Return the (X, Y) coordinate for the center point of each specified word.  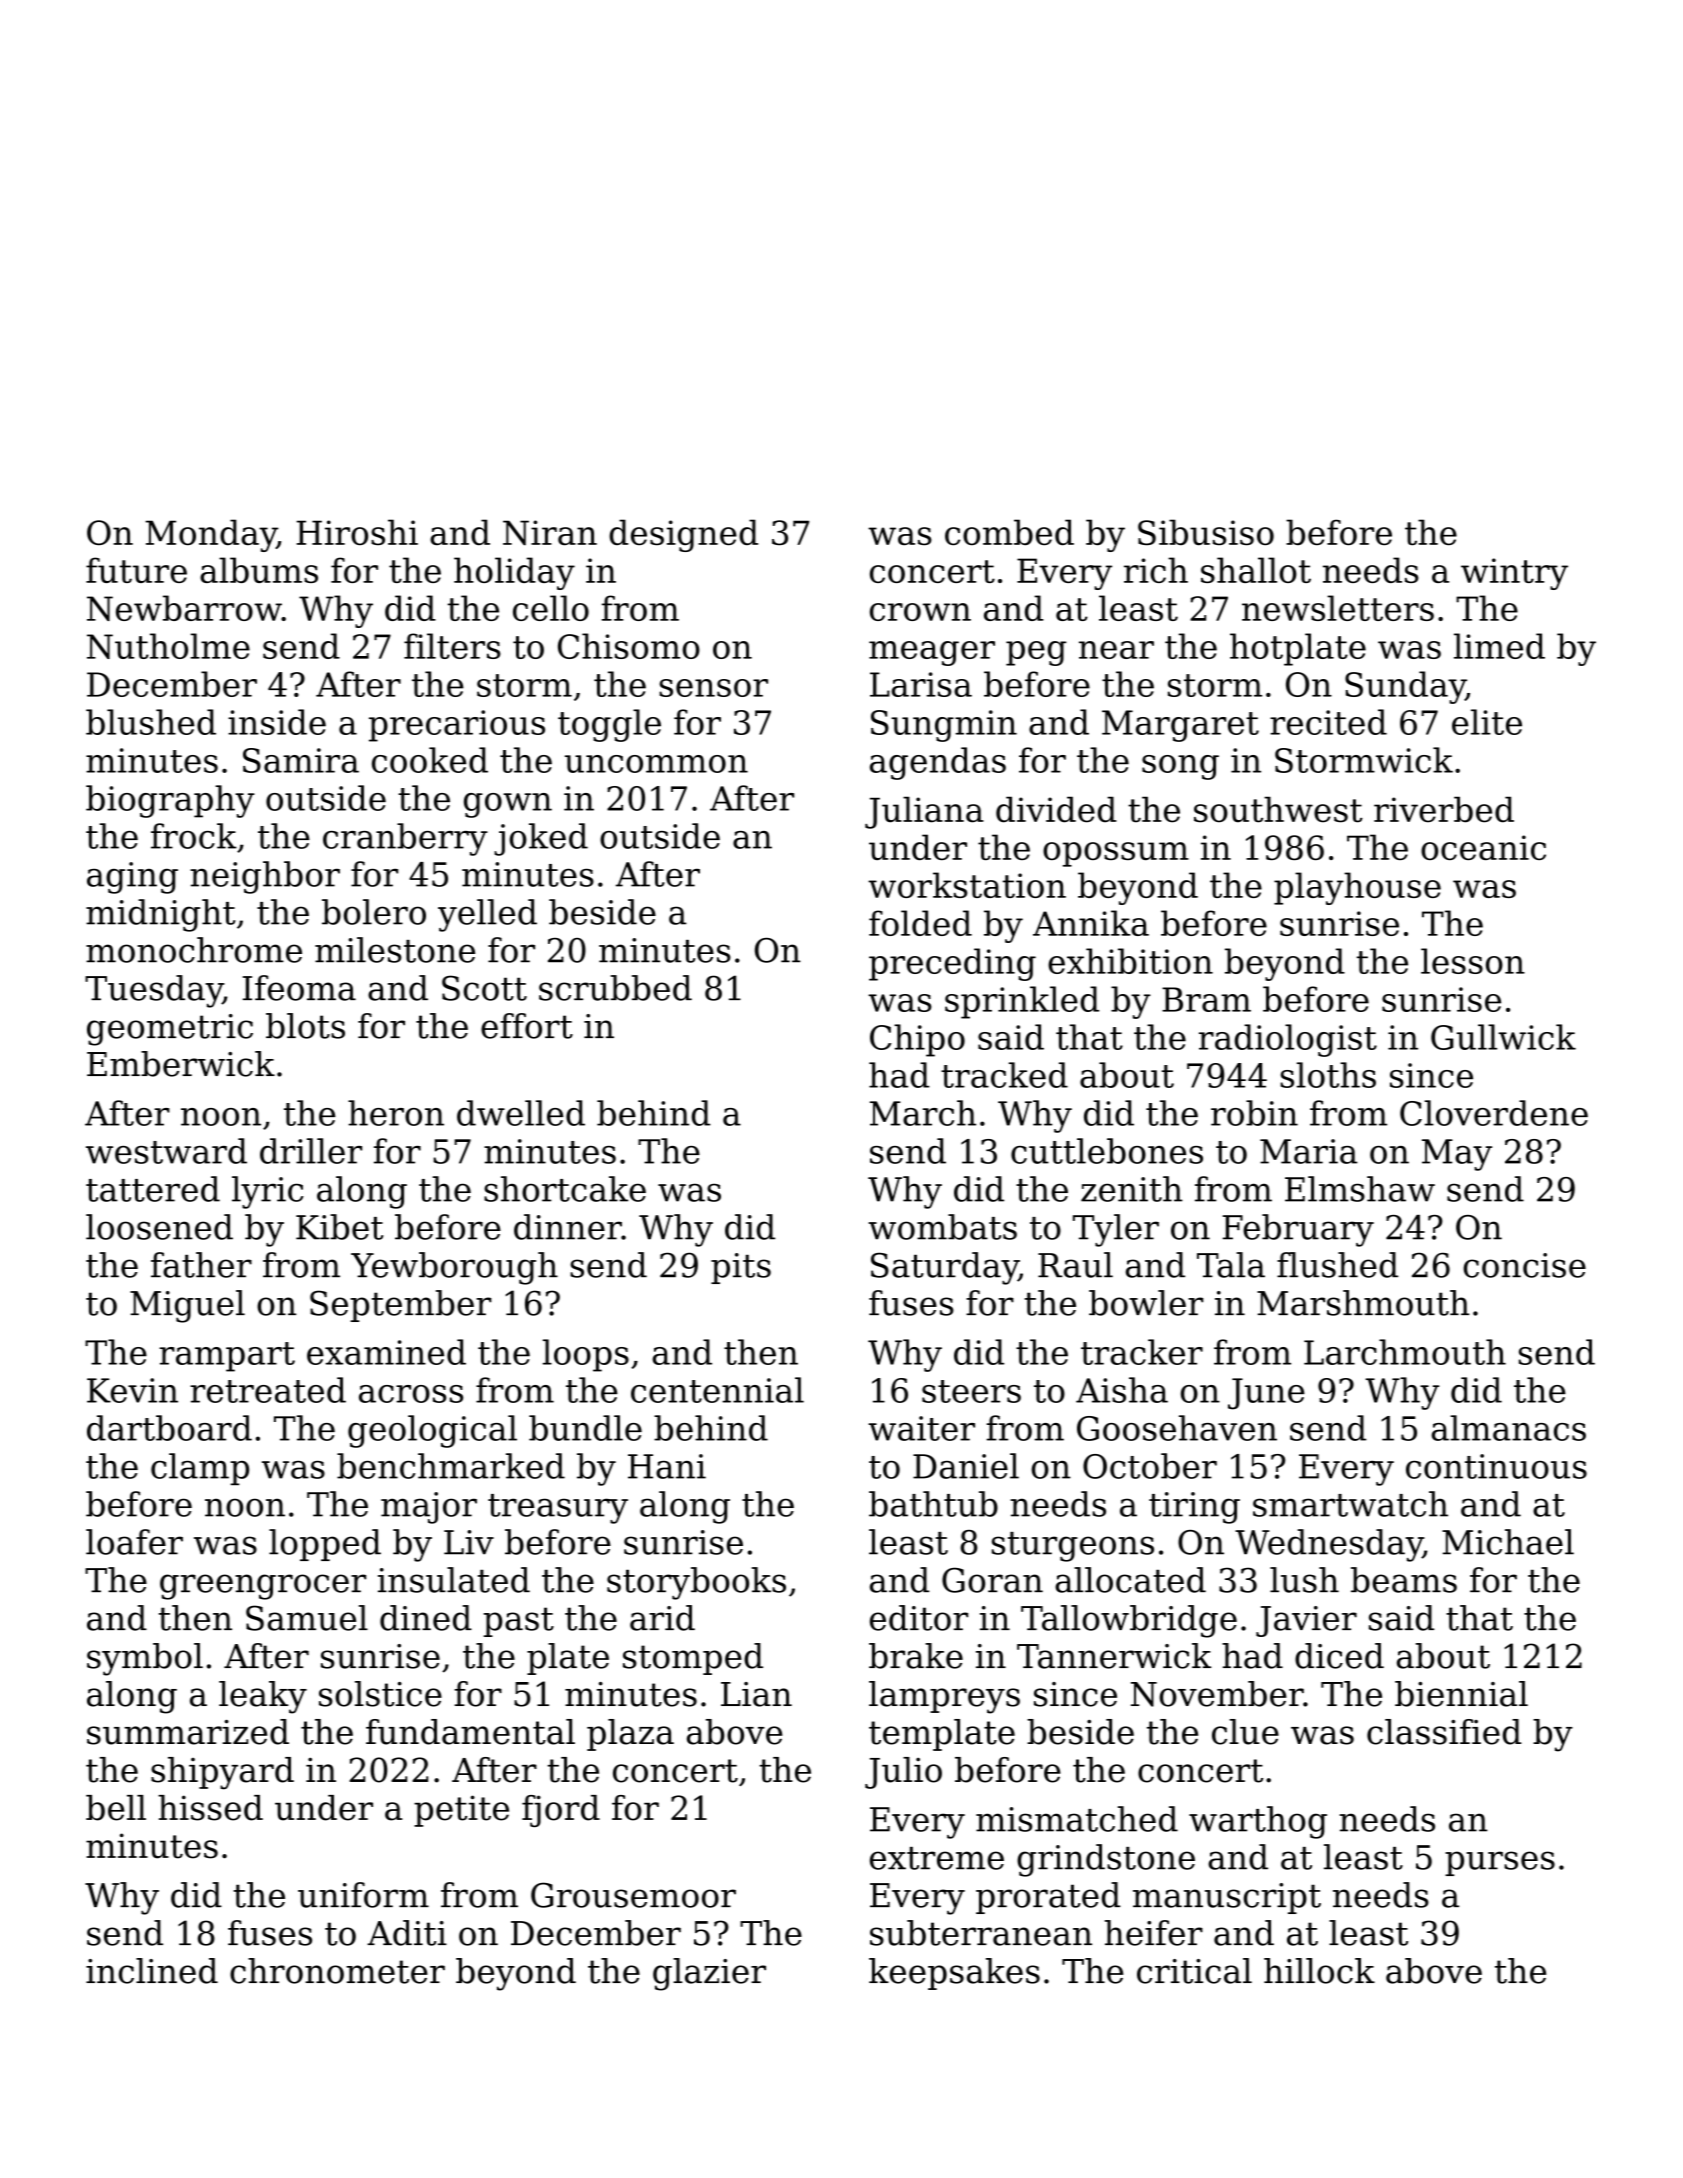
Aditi (407, 1933)
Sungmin (944, 726)
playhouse (1357, 888)
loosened (159, 1227)
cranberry (405, 839)
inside (277, 722)
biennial (1461, 1694)
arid (662, 1618)
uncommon (656, 764)
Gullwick (1503, 1037)
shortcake (565, 1189)
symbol (145, 1659)
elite (1487, 722)
